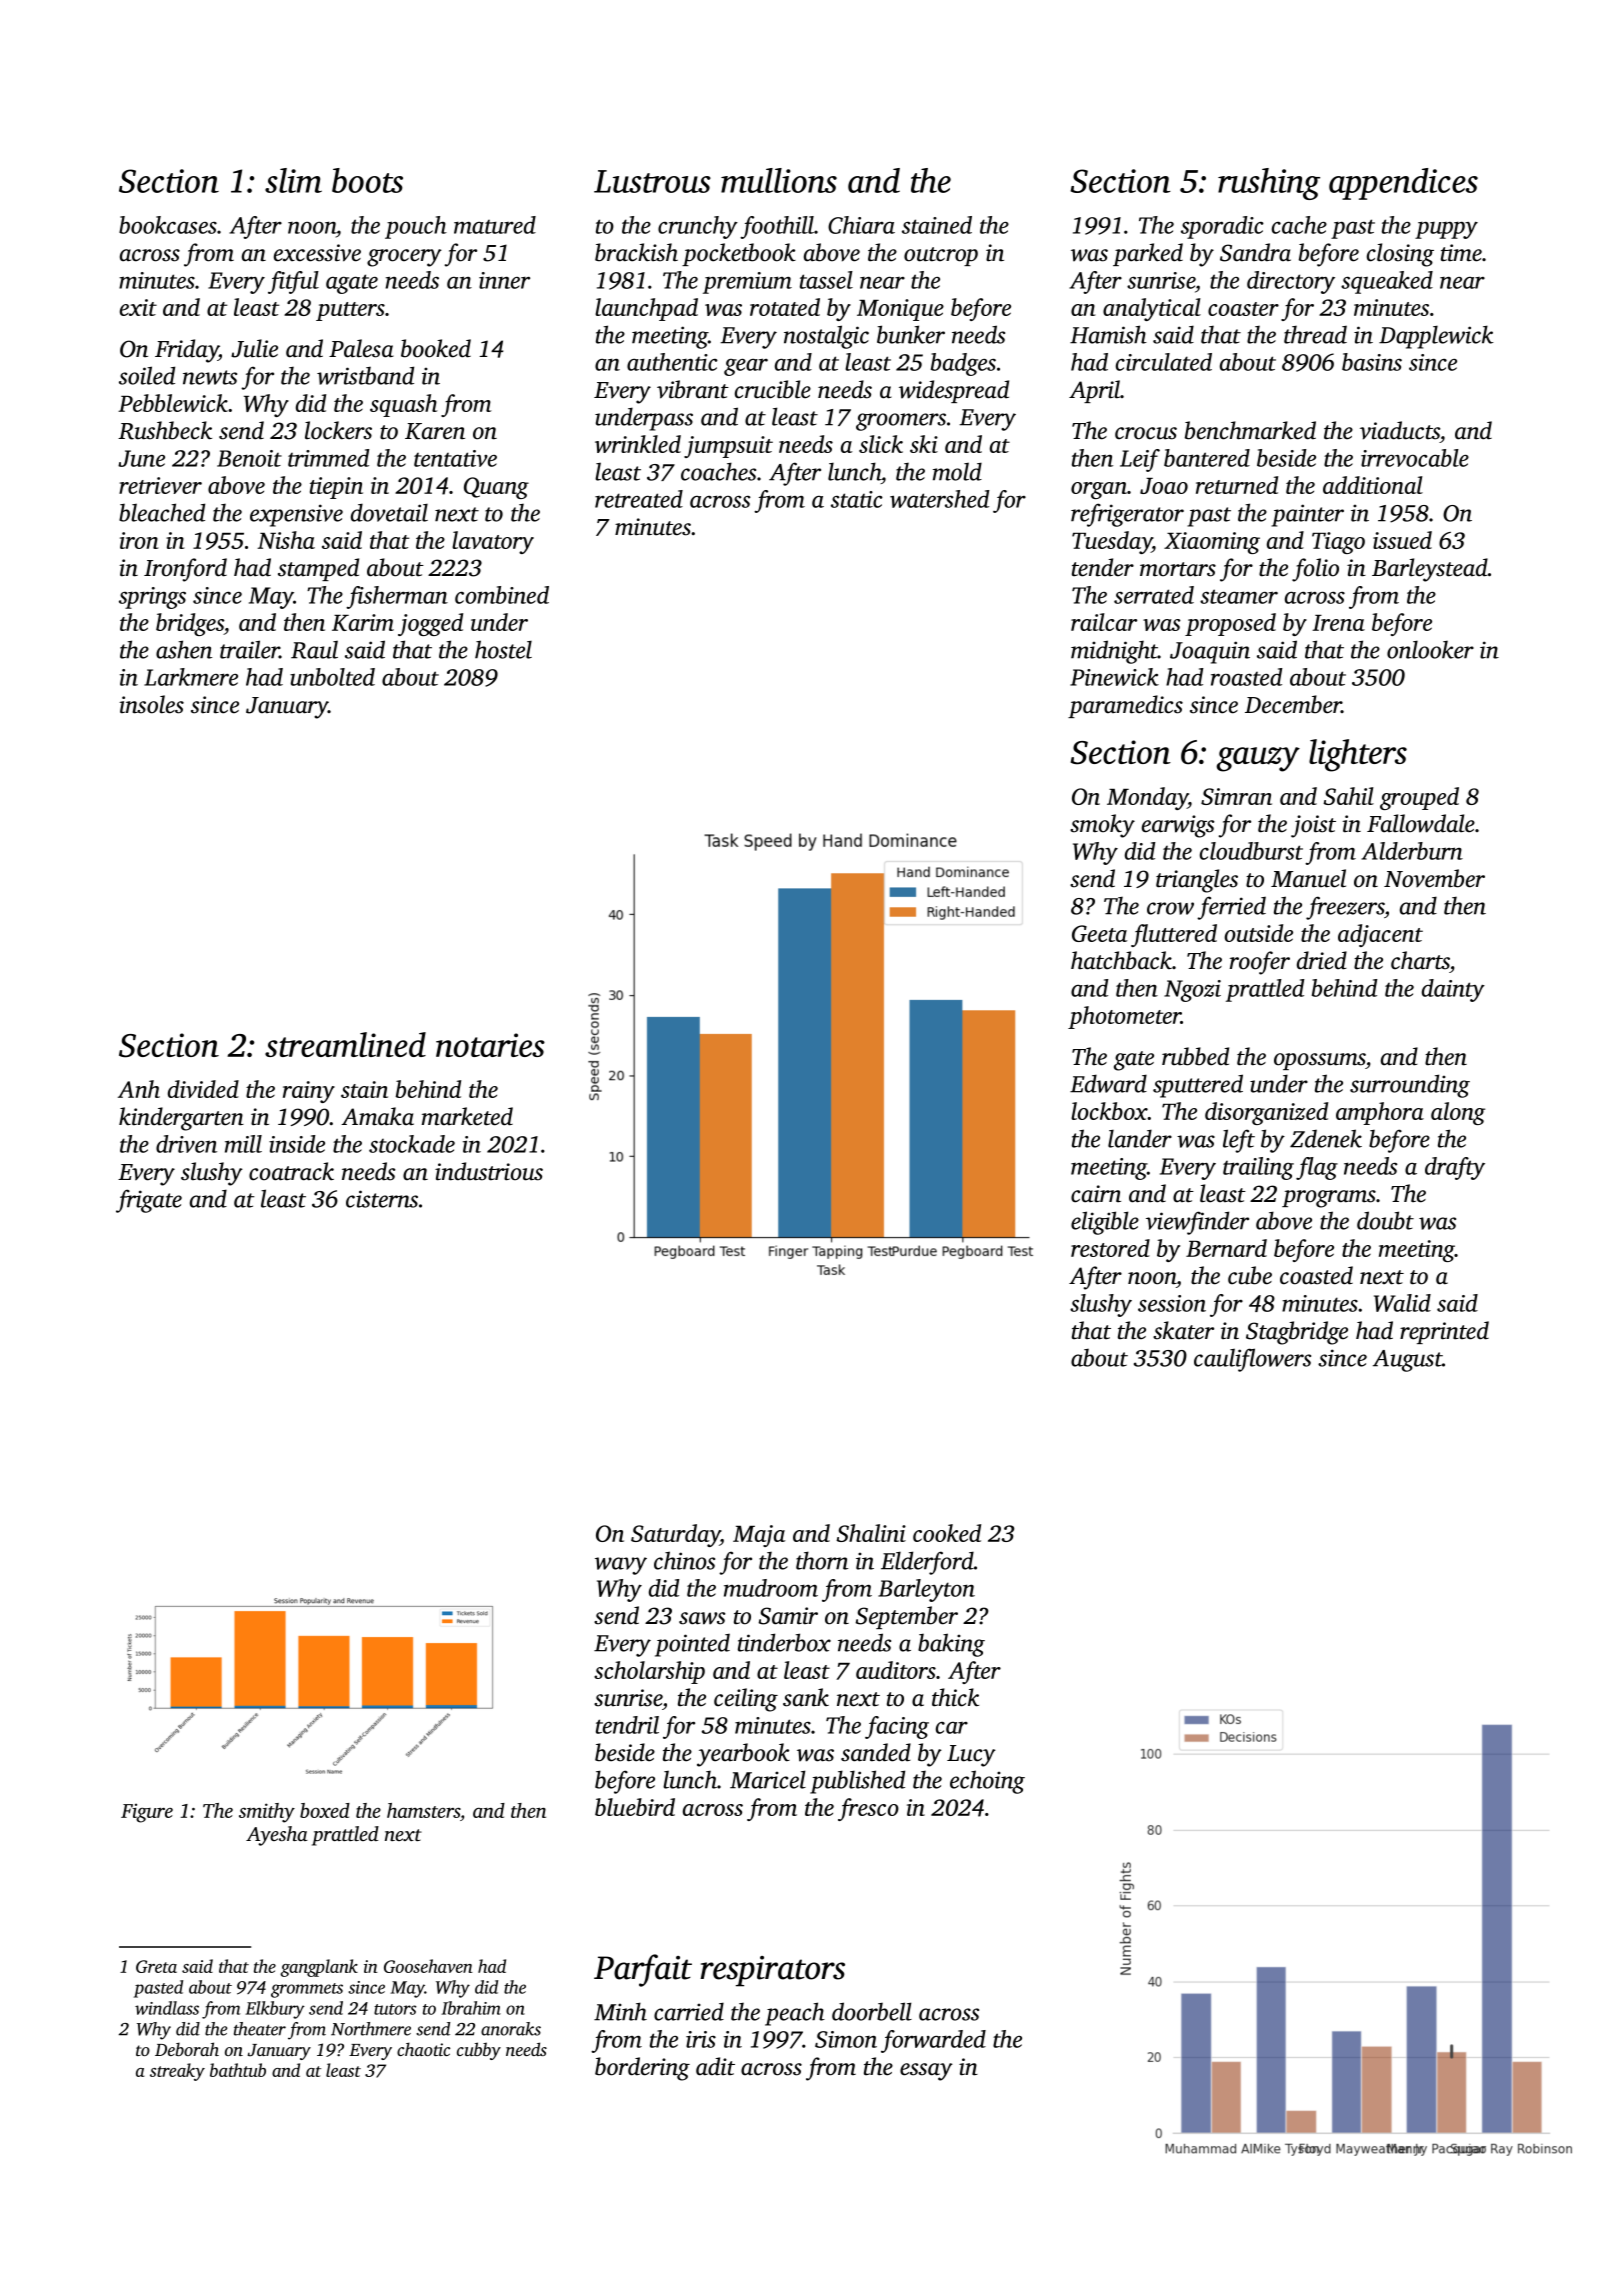 This screenshot has width=1620, height=2292. What do you see at coordinates (1109, 1111) in the screenshot?
I see `lockbox` at bounding box center [1109, 1111].
